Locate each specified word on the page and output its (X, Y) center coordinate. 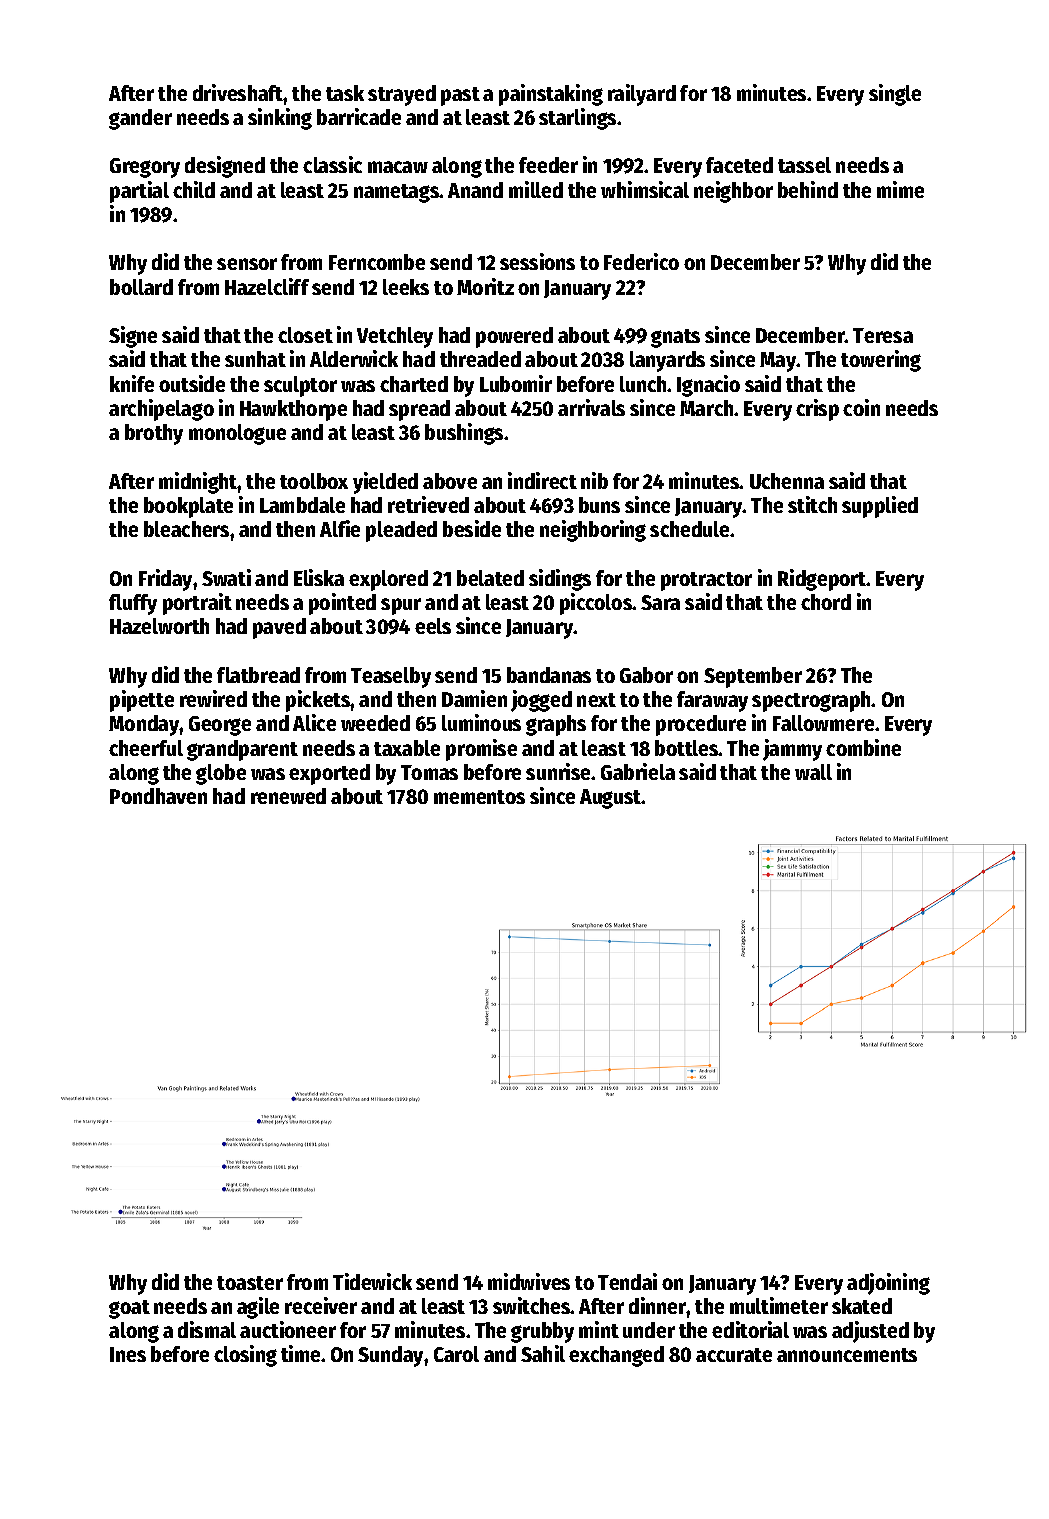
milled (536, 189)
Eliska (319, 577)
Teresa (883, 335)
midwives (529, 1281)
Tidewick (372, 1281)
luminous (481, 722)
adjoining (888, 1284)
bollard (141, 287)
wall (813, 772)
